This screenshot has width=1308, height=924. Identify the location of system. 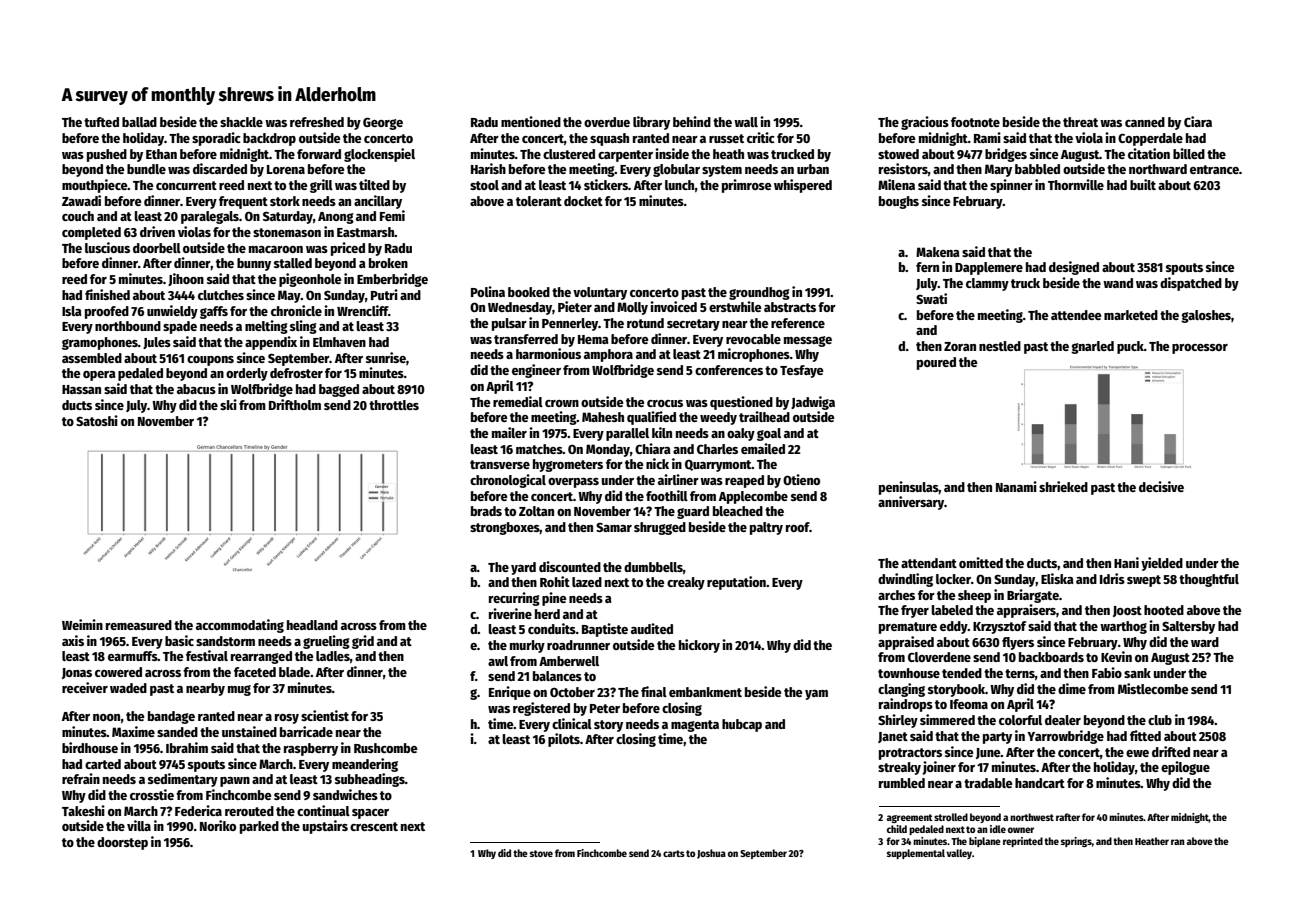
(722, 171).
